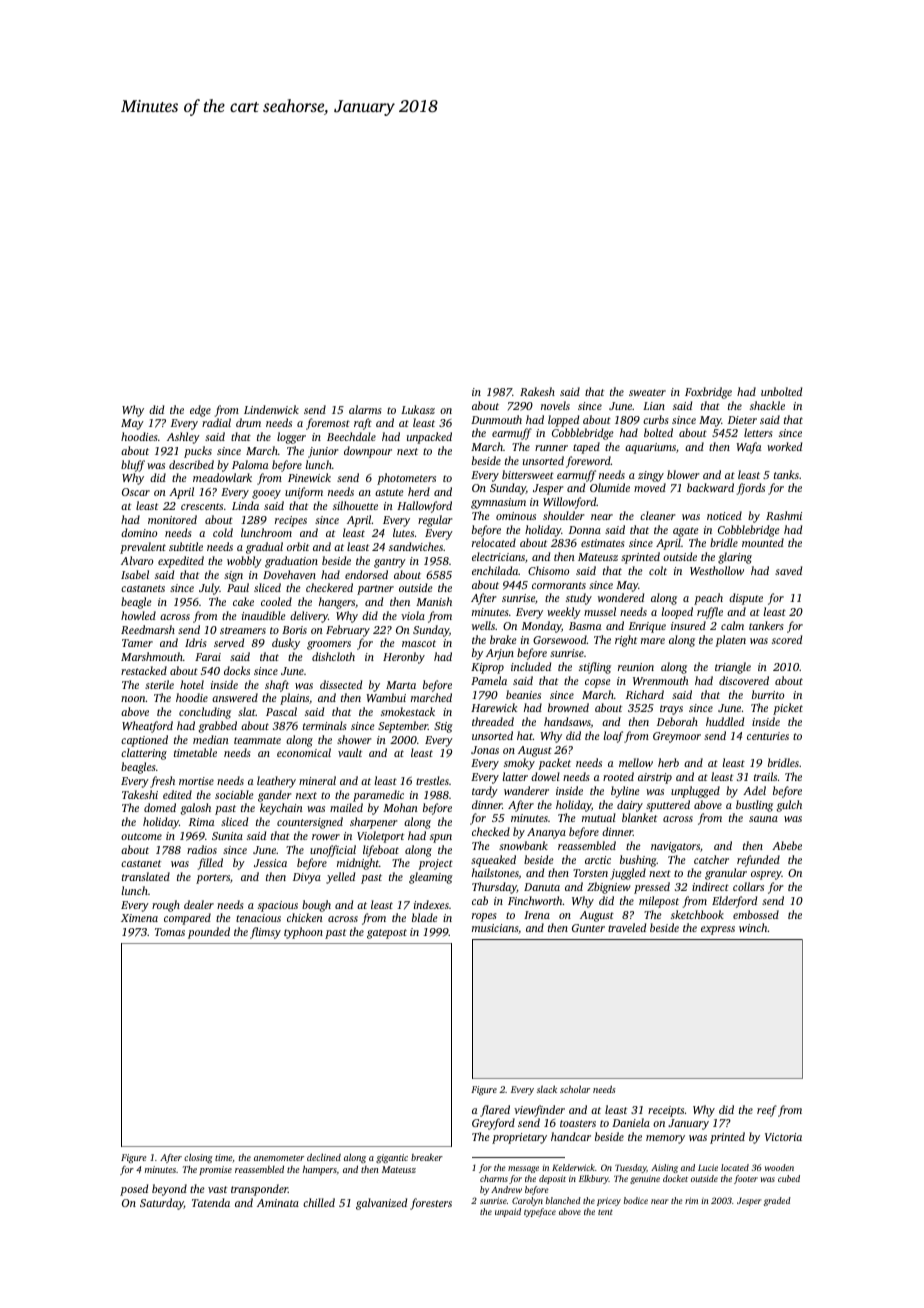  What do you see at coordinates (746, 1179) in the screenshot?
I see `footer` at bounding box center [746, 1179].
